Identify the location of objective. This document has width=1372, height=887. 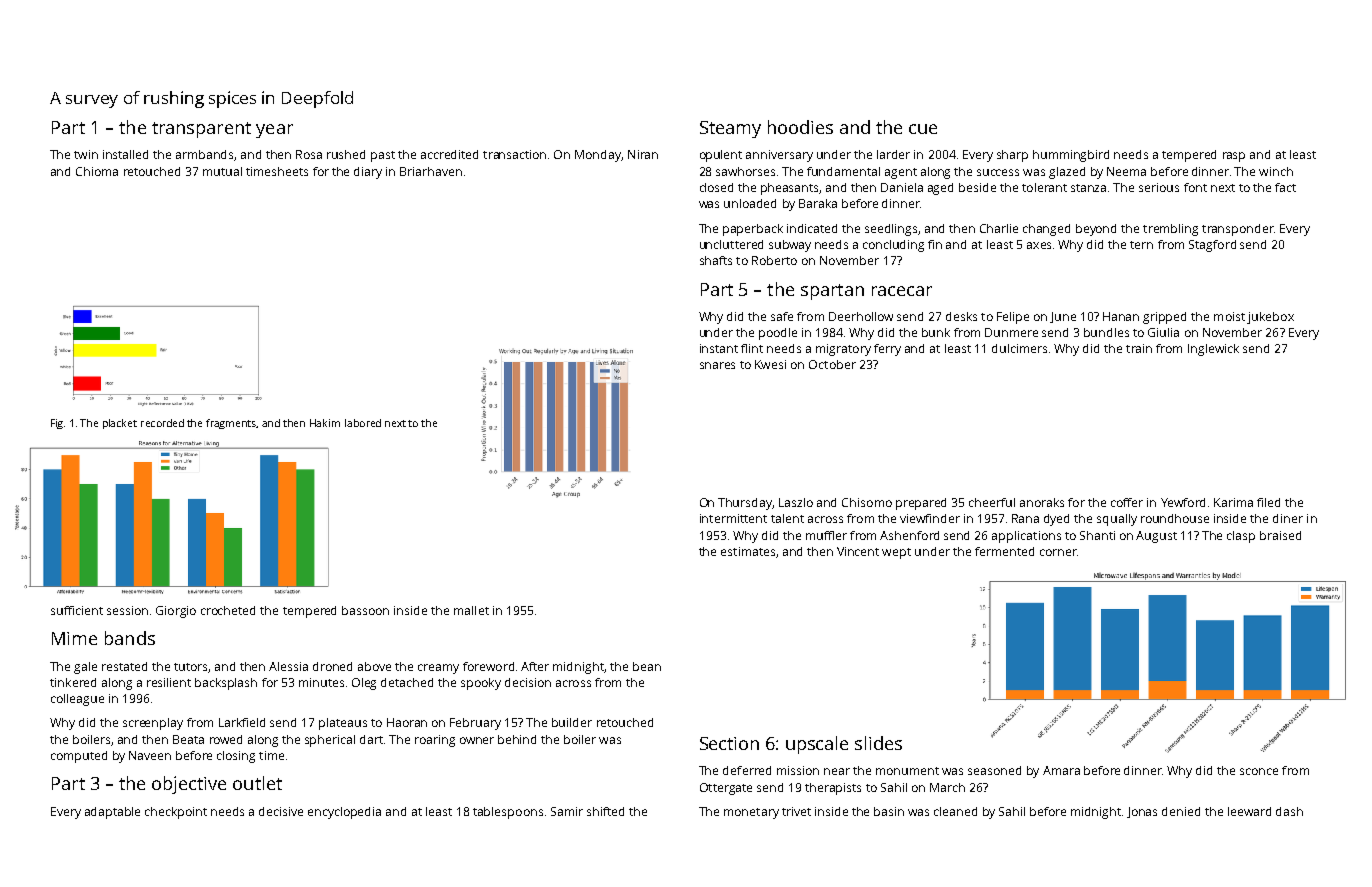
(189, 785).
